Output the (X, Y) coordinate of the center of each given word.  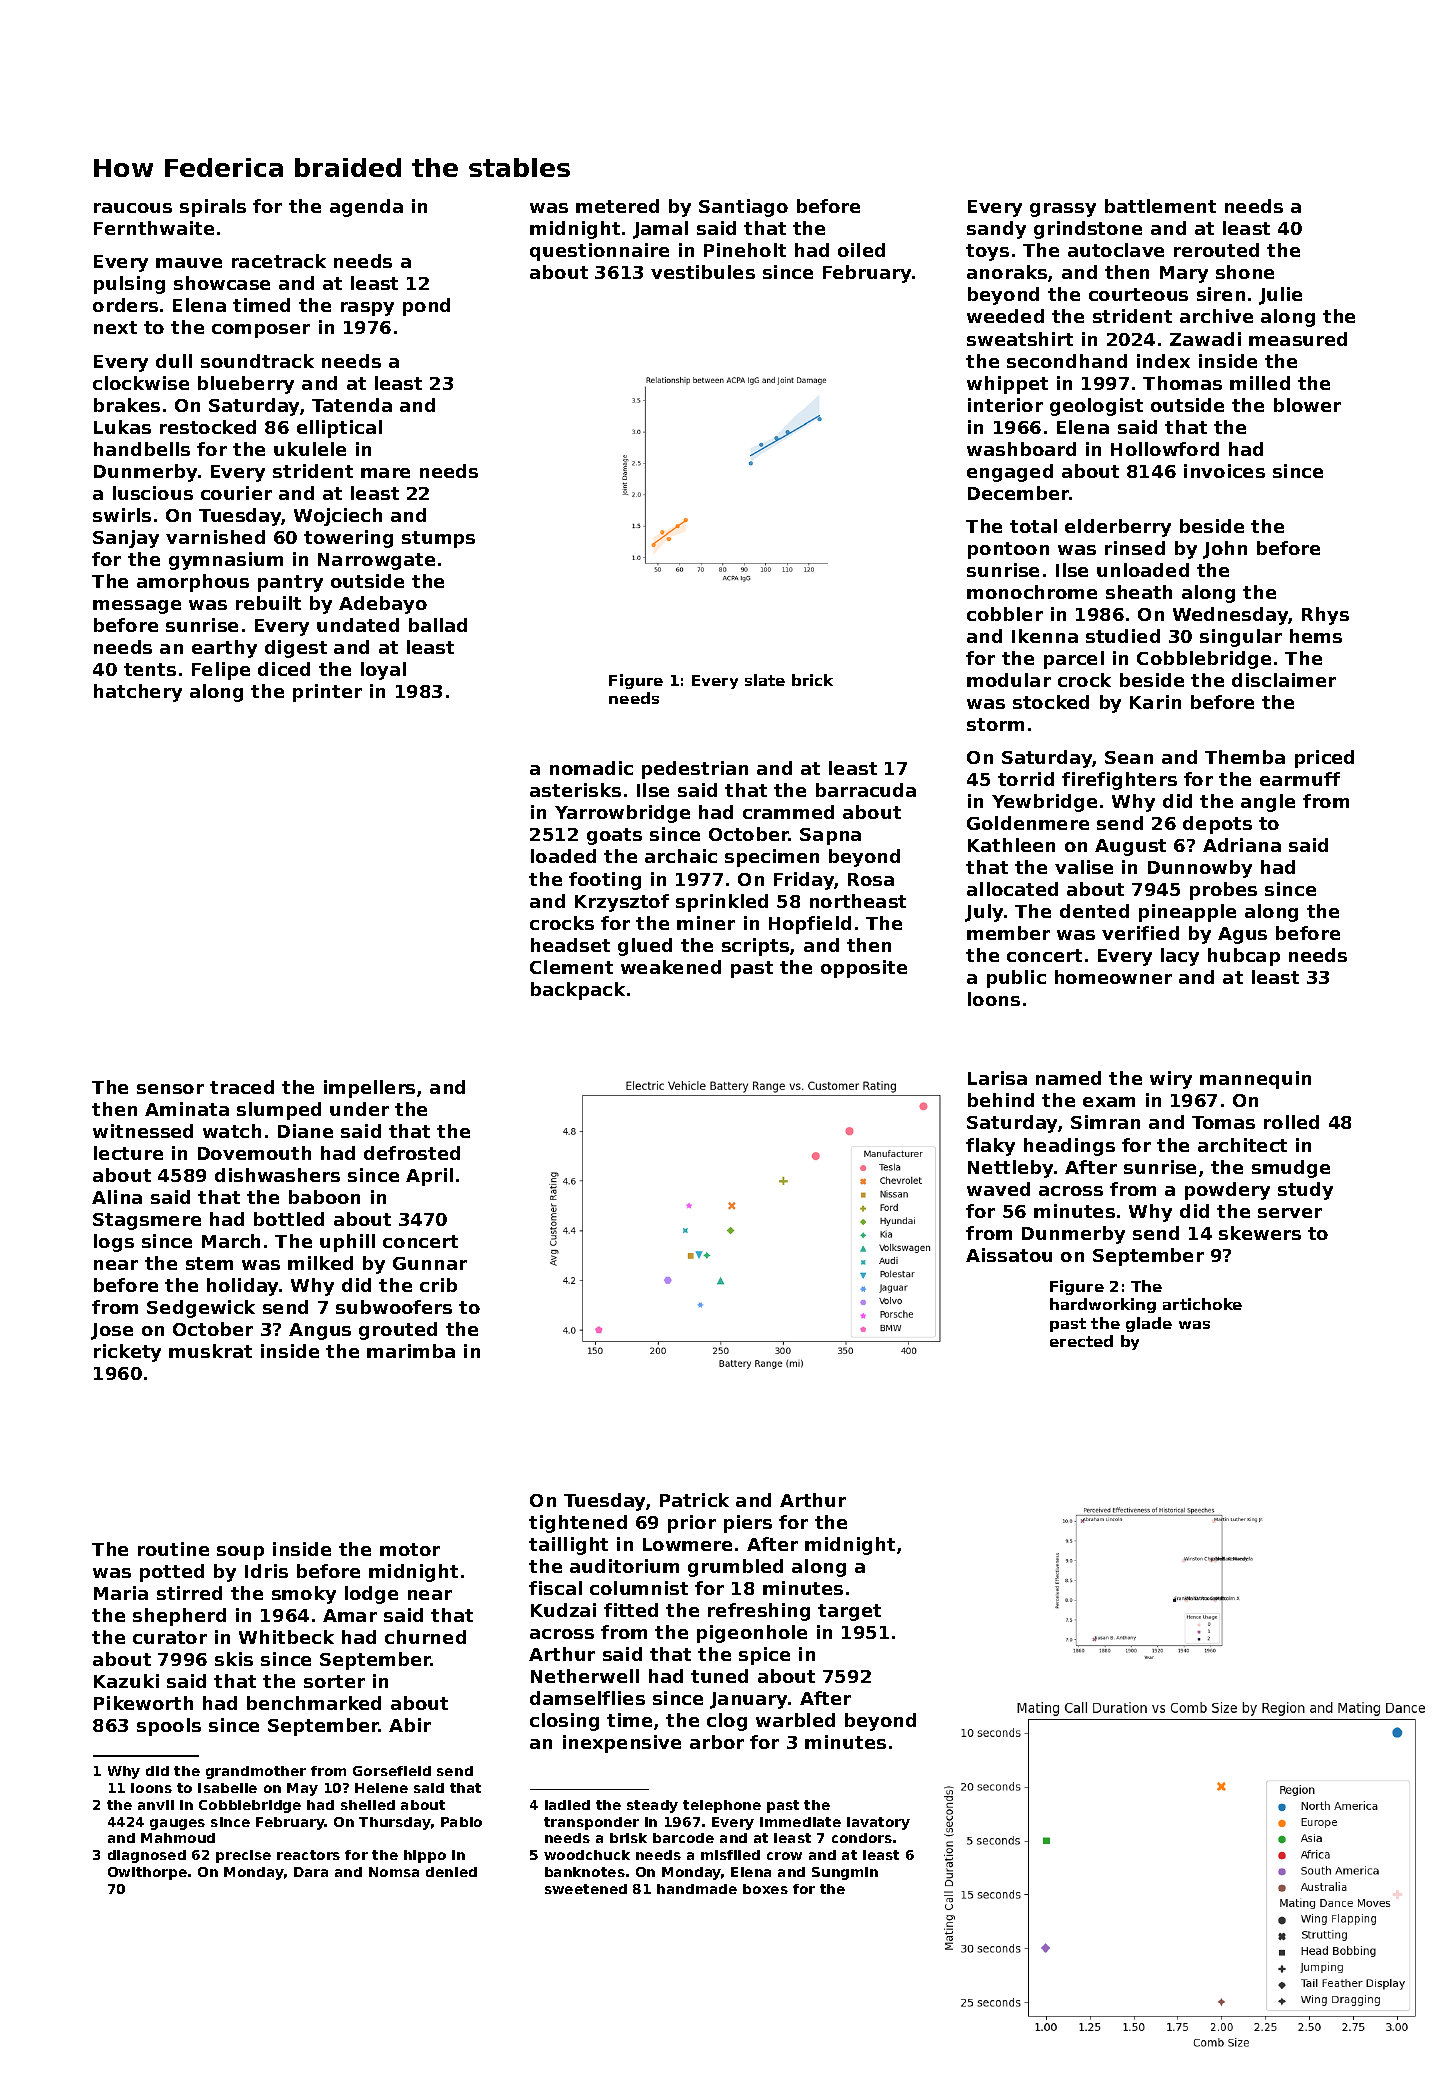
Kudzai (563, 1610)
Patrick (694, 1500)
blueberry (246, 385)
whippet (1007, 385)
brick (812, 680)
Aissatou (1009, 1255)
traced (242, 1087)
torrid (1026, 779)
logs (114, 1243)
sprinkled (722, 903)
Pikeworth (143, 1703)
